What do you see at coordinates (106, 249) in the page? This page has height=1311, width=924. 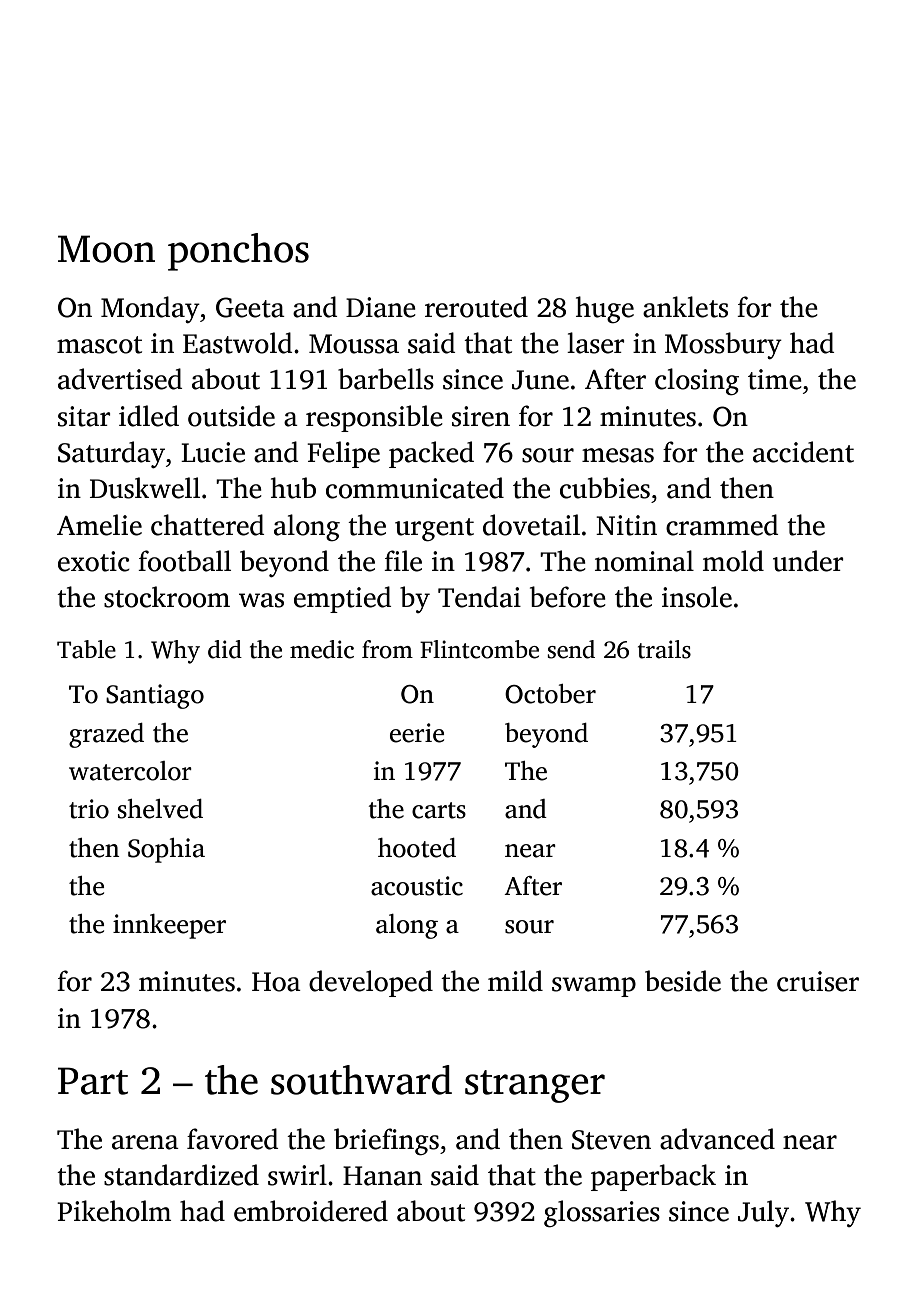 I see `Moon` at bounding box center [106, 249].
